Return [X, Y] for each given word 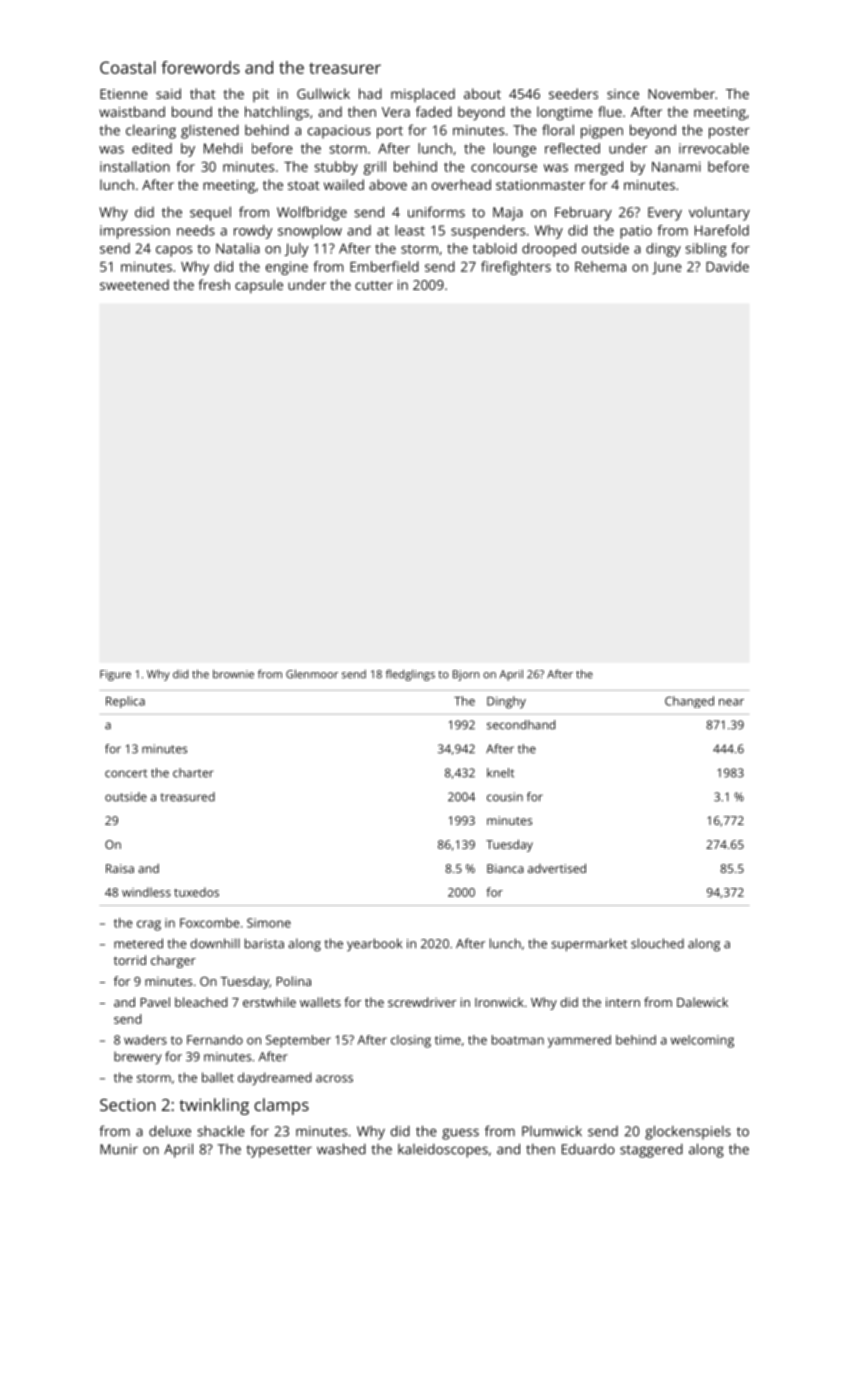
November [681, 93]
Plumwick [552, 1131]
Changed [689, 702]
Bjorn [466, 675]
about [482, 93]
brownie [233, 674]
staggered [651, 1151]
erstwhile [269, 1002]
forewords [200, 67]
